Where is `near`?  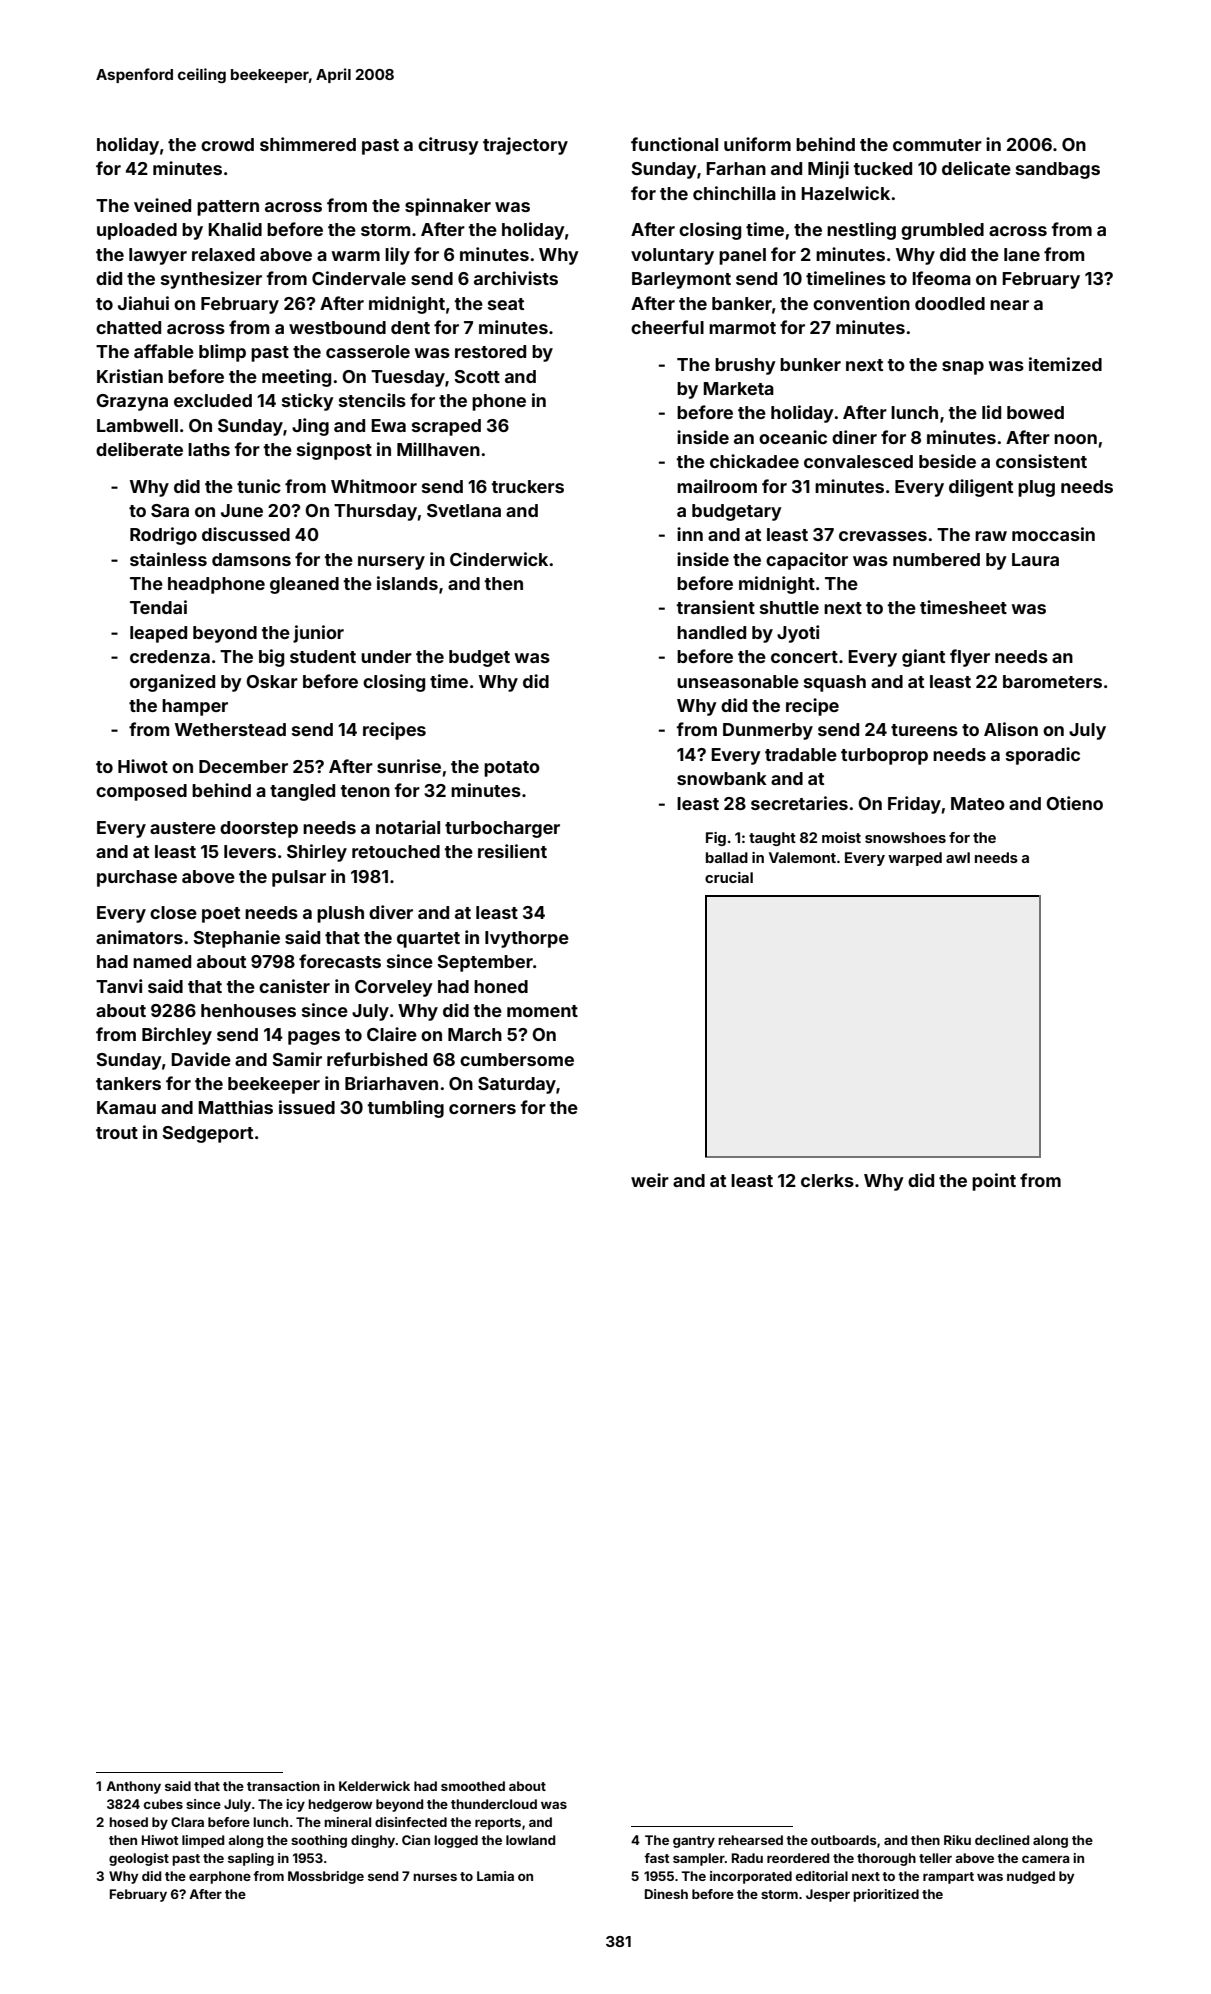 near is located at coordinates (1009, 305).
